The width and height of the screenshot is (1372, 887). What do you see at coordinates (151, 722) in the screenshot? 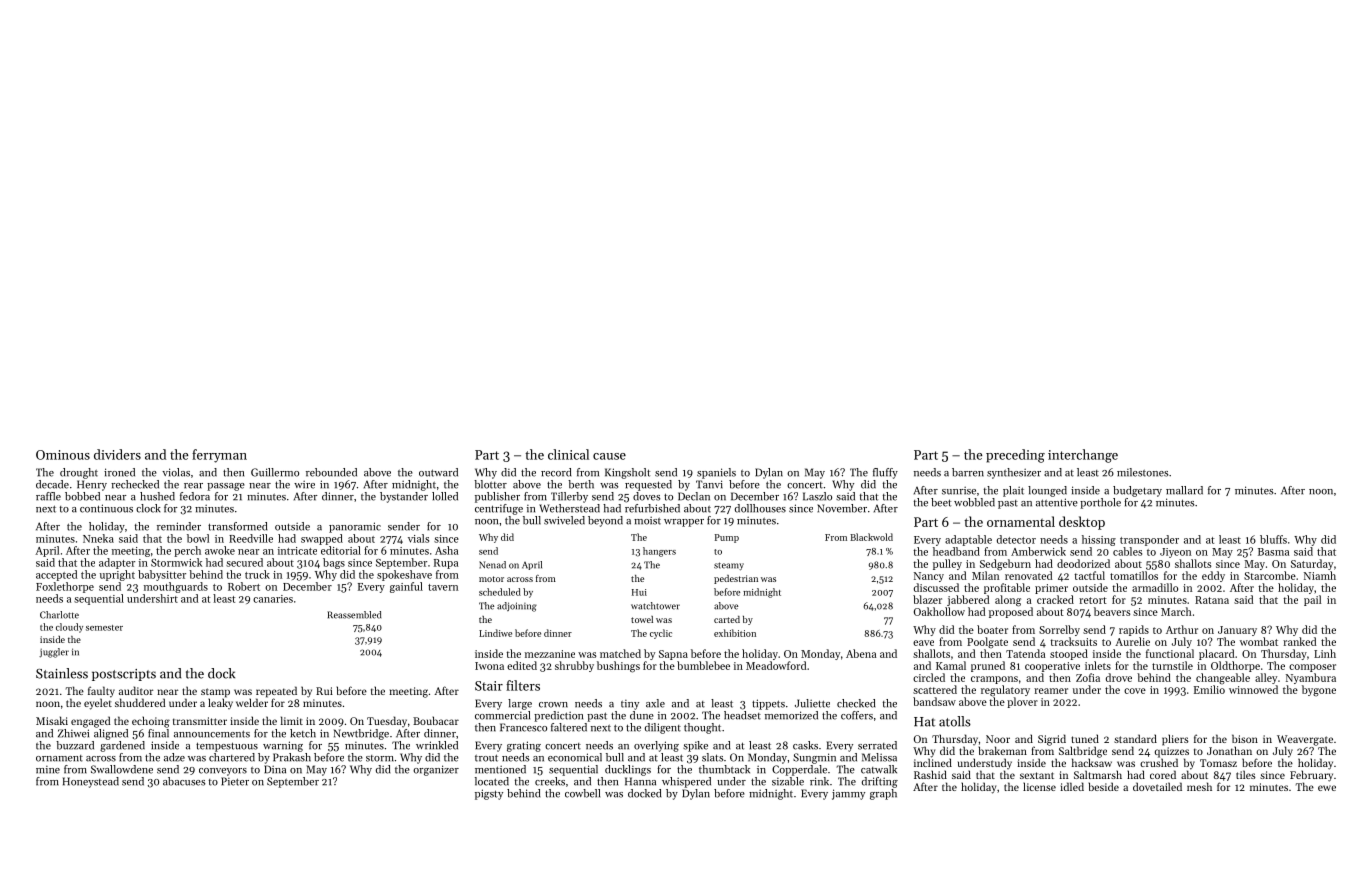
I see `echoing` at bounding box center [151, 722].
